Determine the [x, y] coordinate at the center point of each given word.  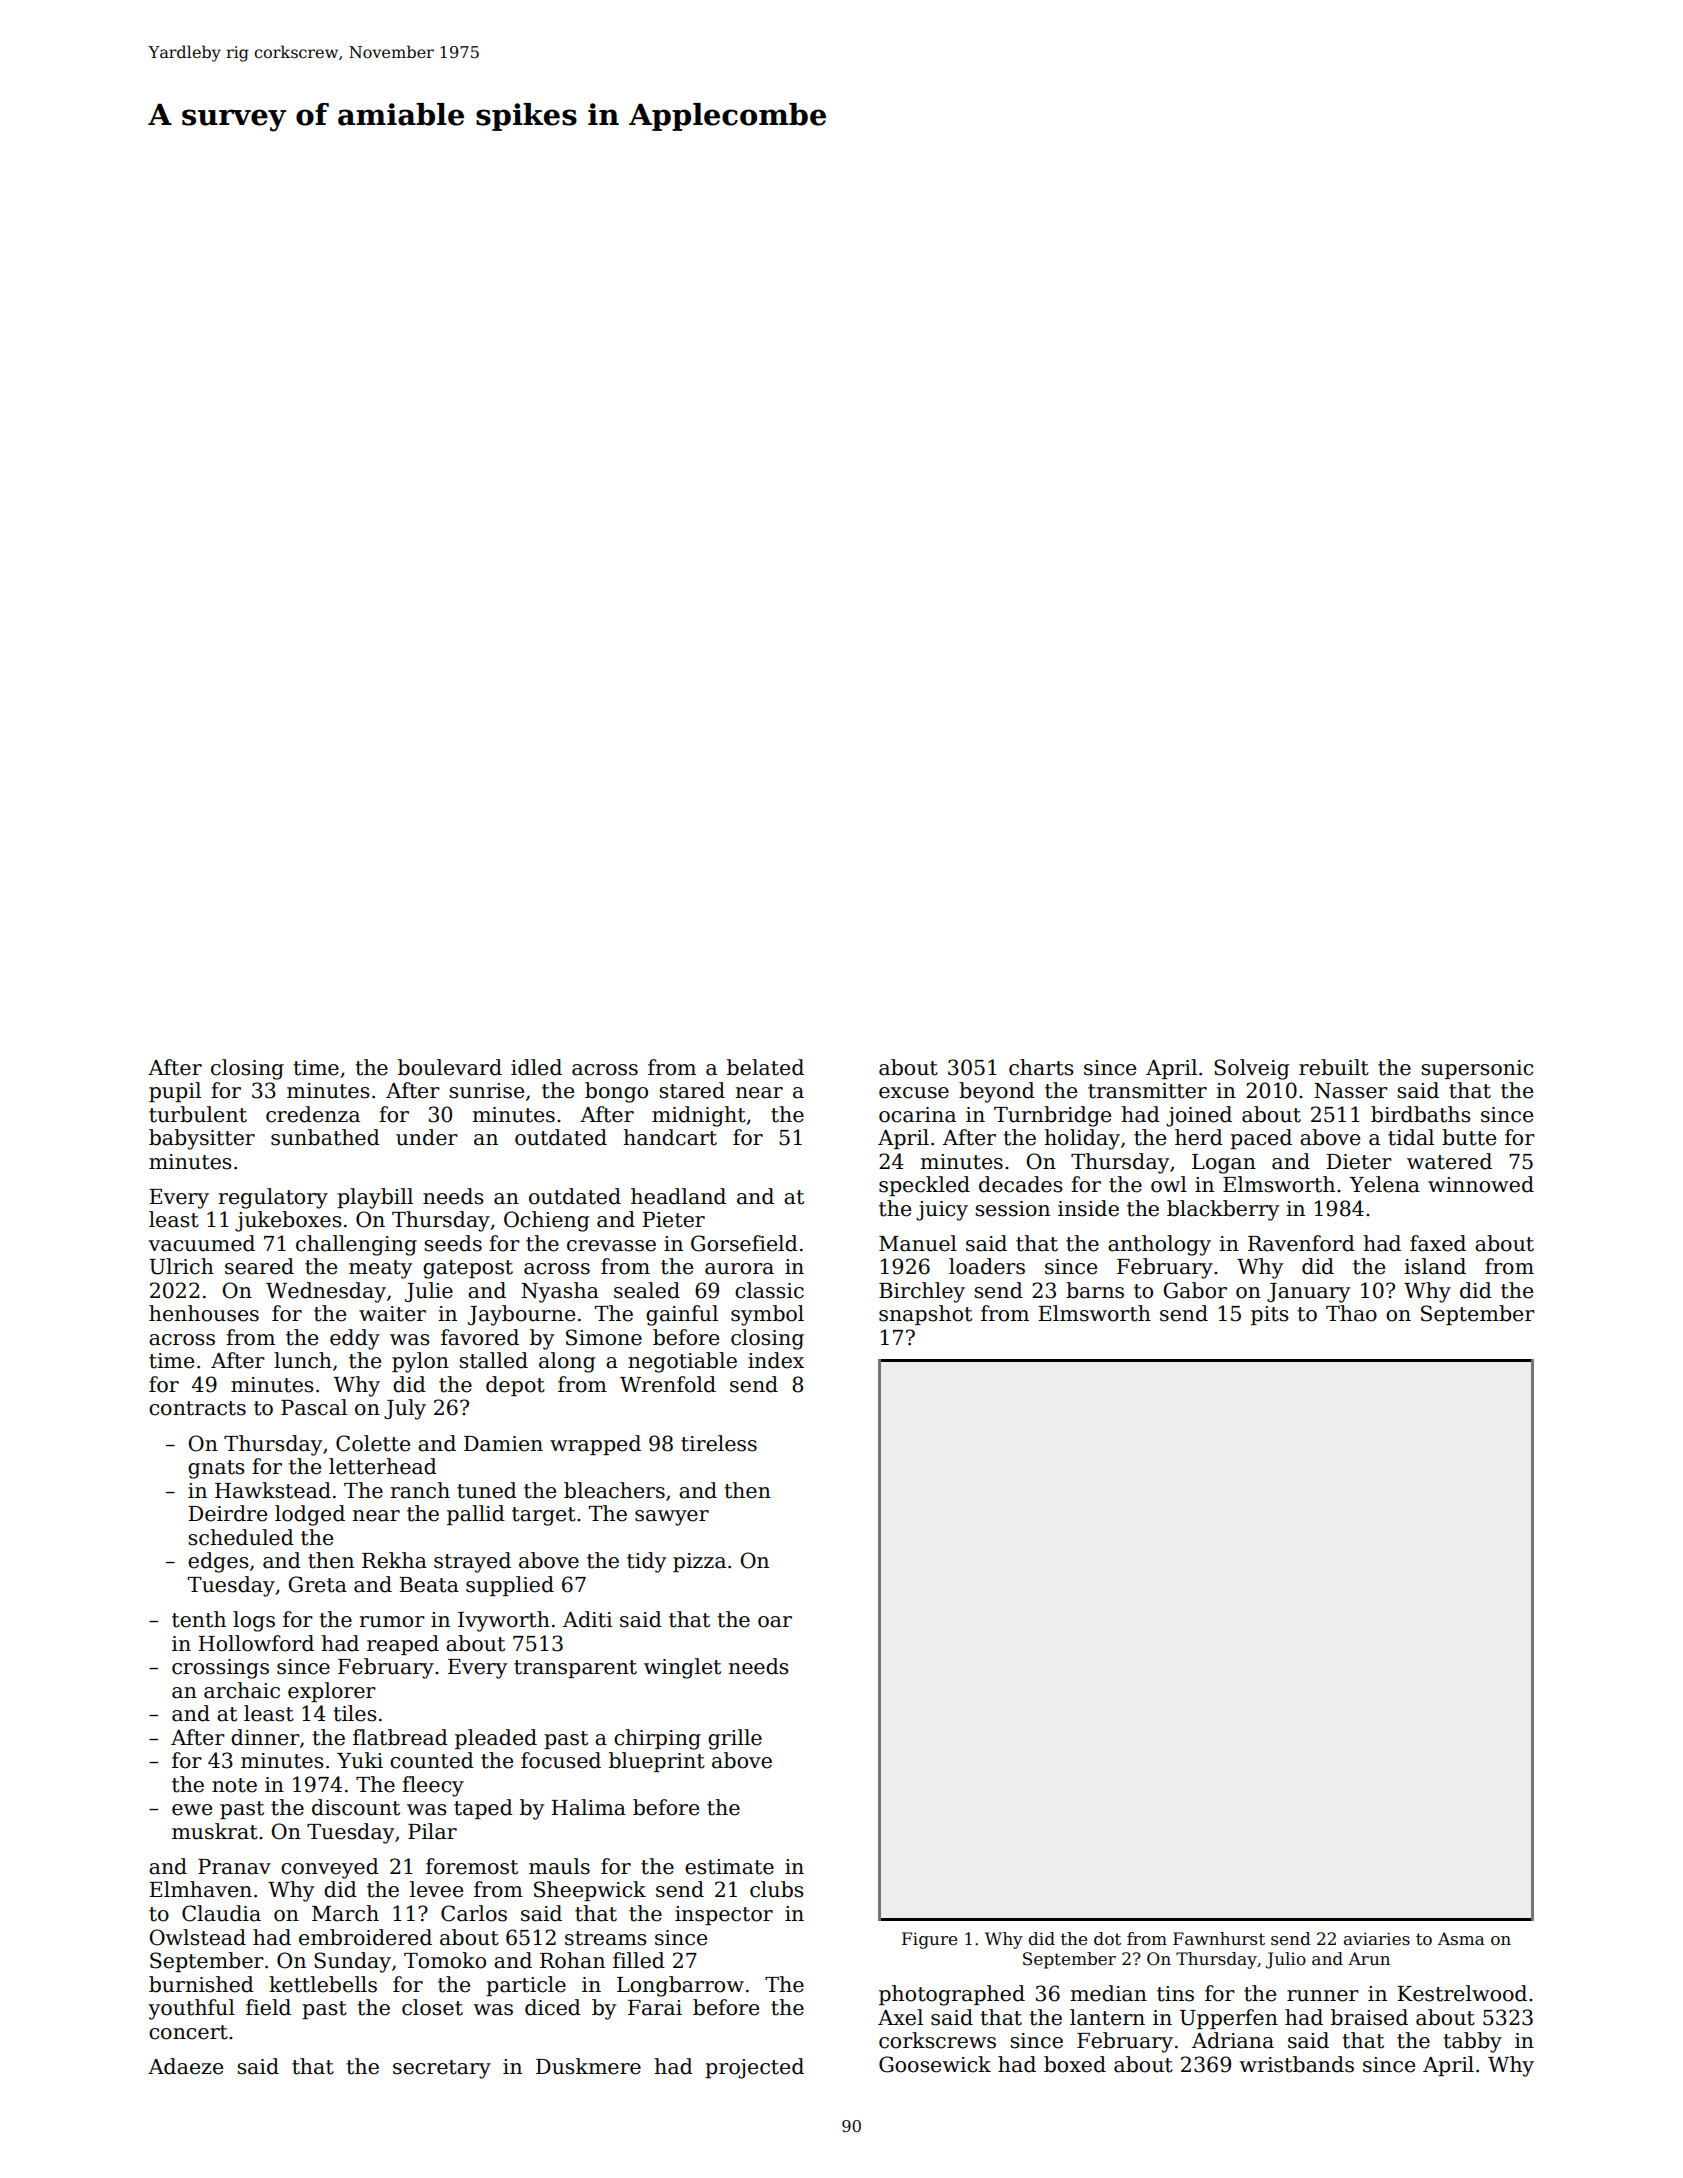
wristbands [1297, 2064]
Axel [900, 2017]
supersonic [1477, 1069]
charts [1041, 1067]
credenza [313, 1114]
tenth [199, 1619]
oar [775, 1622]
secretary [442, 2069]
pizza [699, 1562]
